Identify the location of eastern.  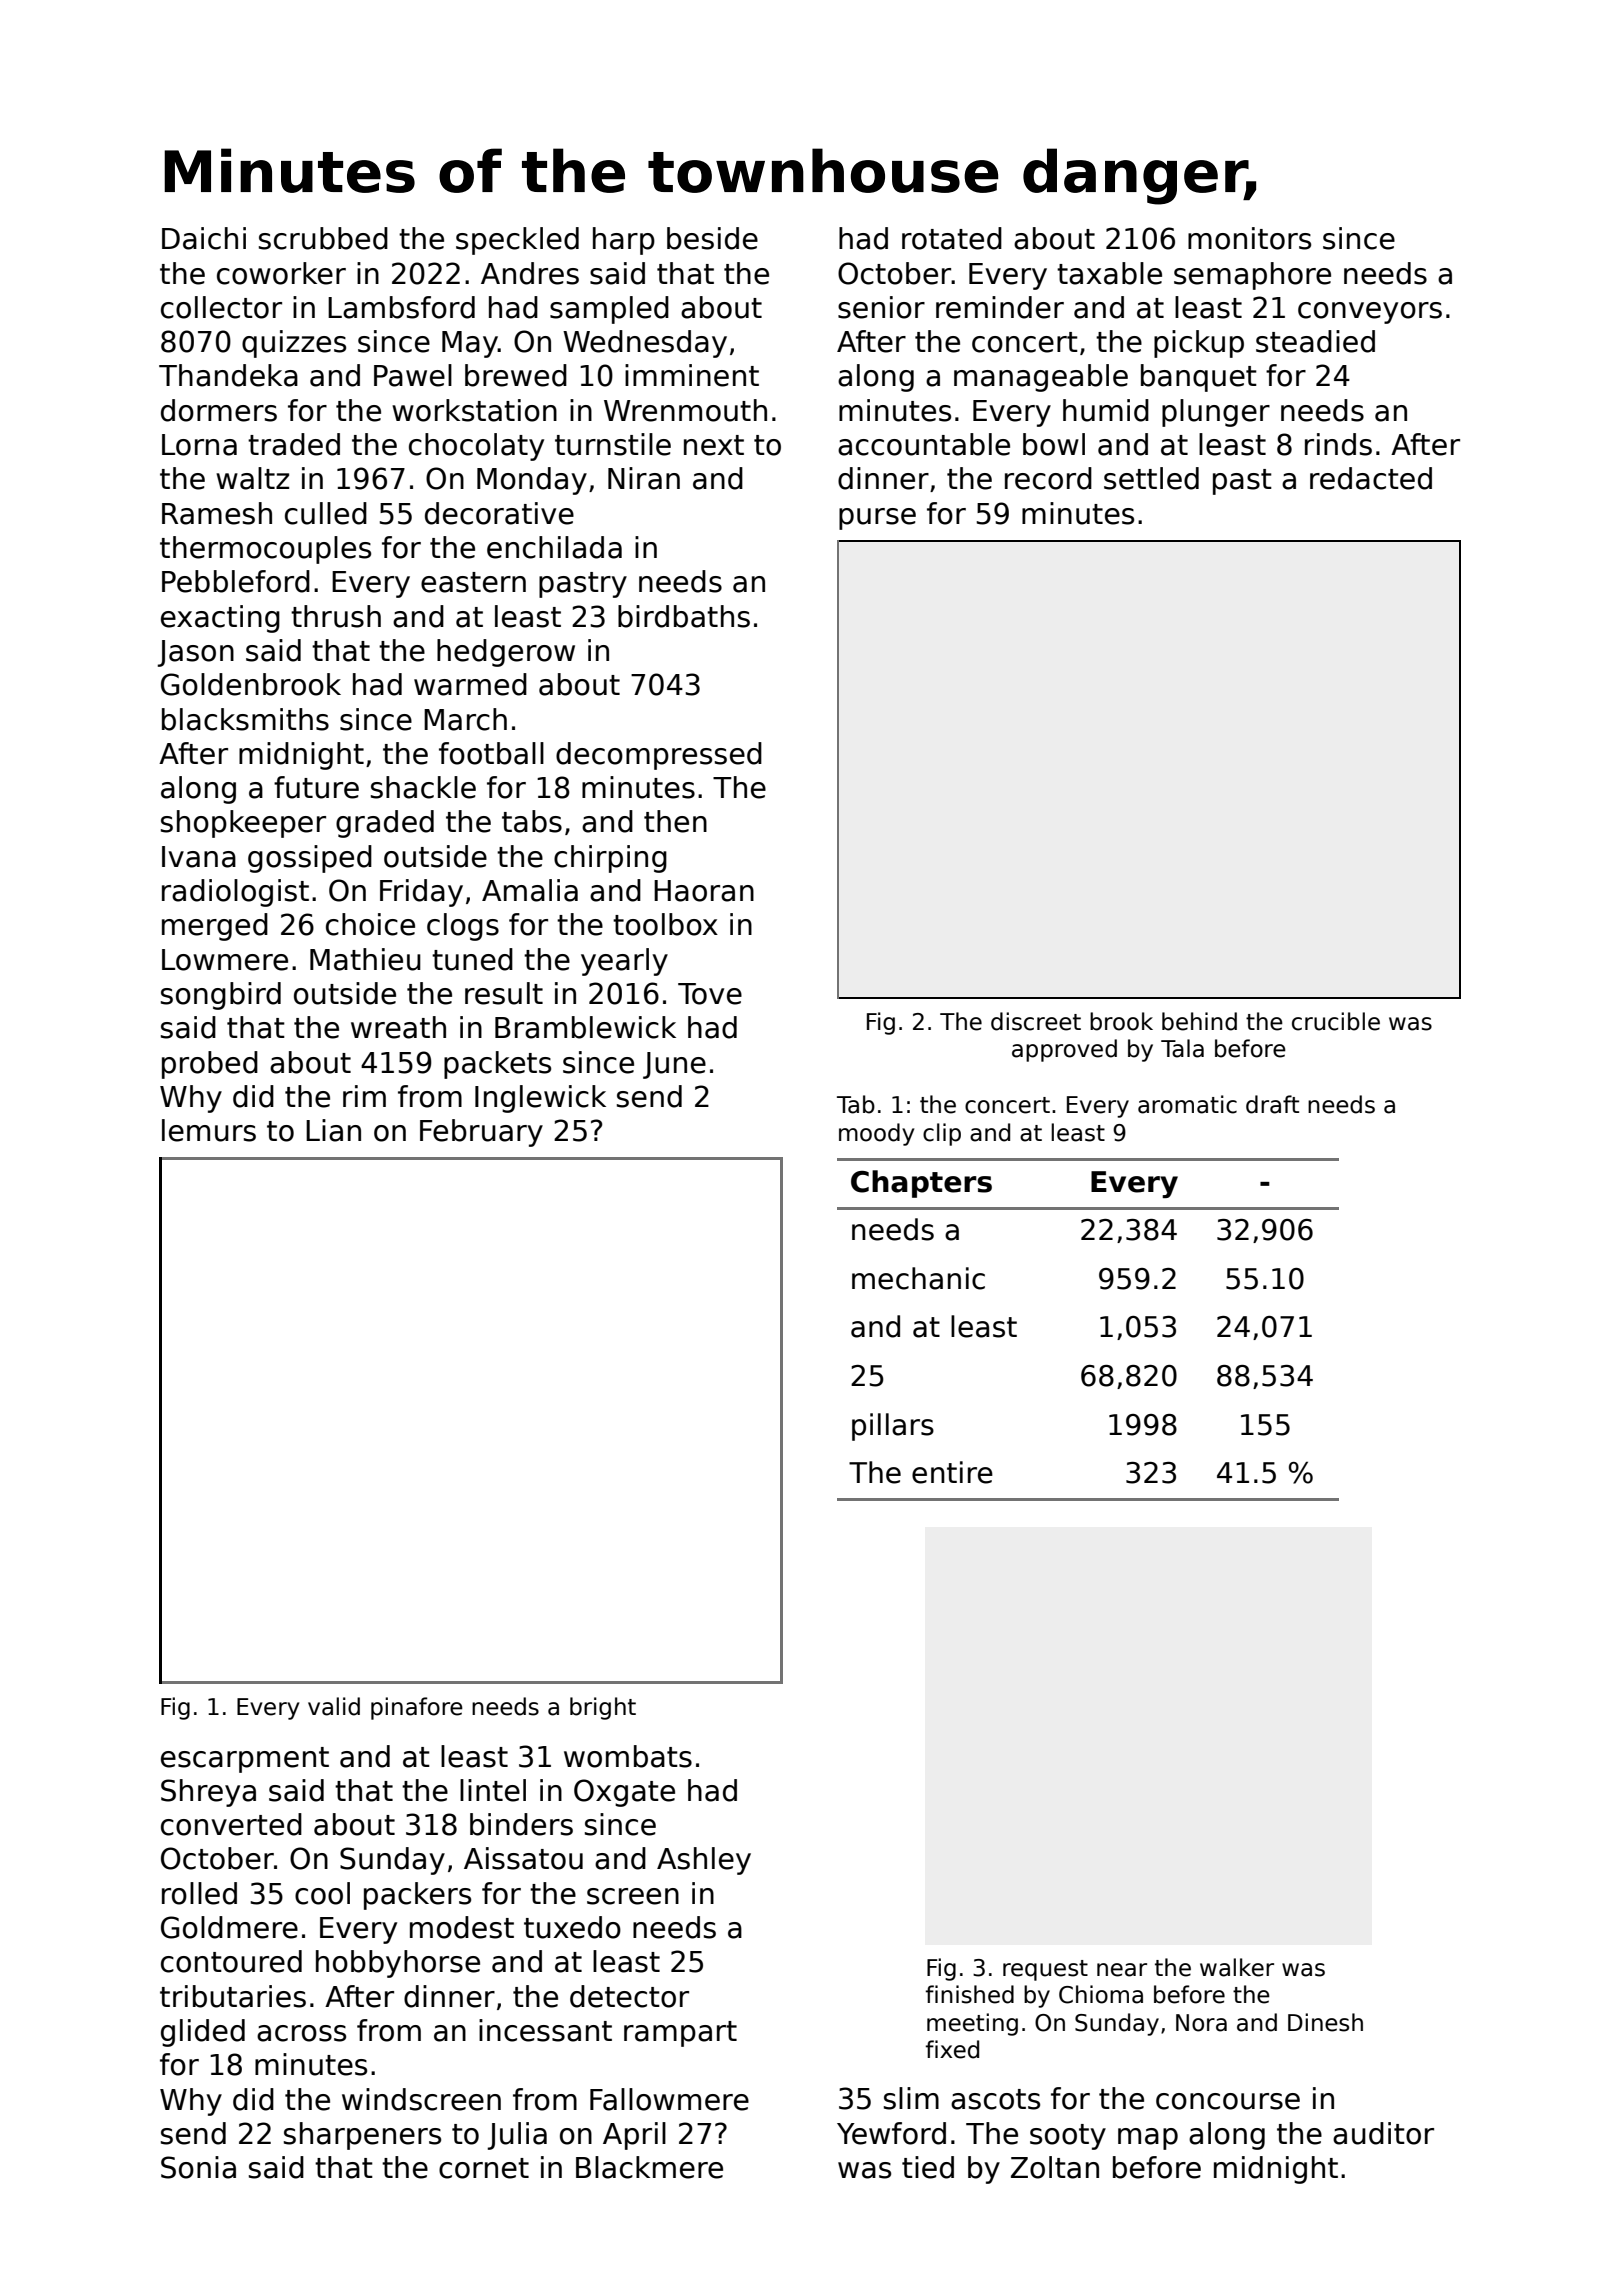
(473, 582).
